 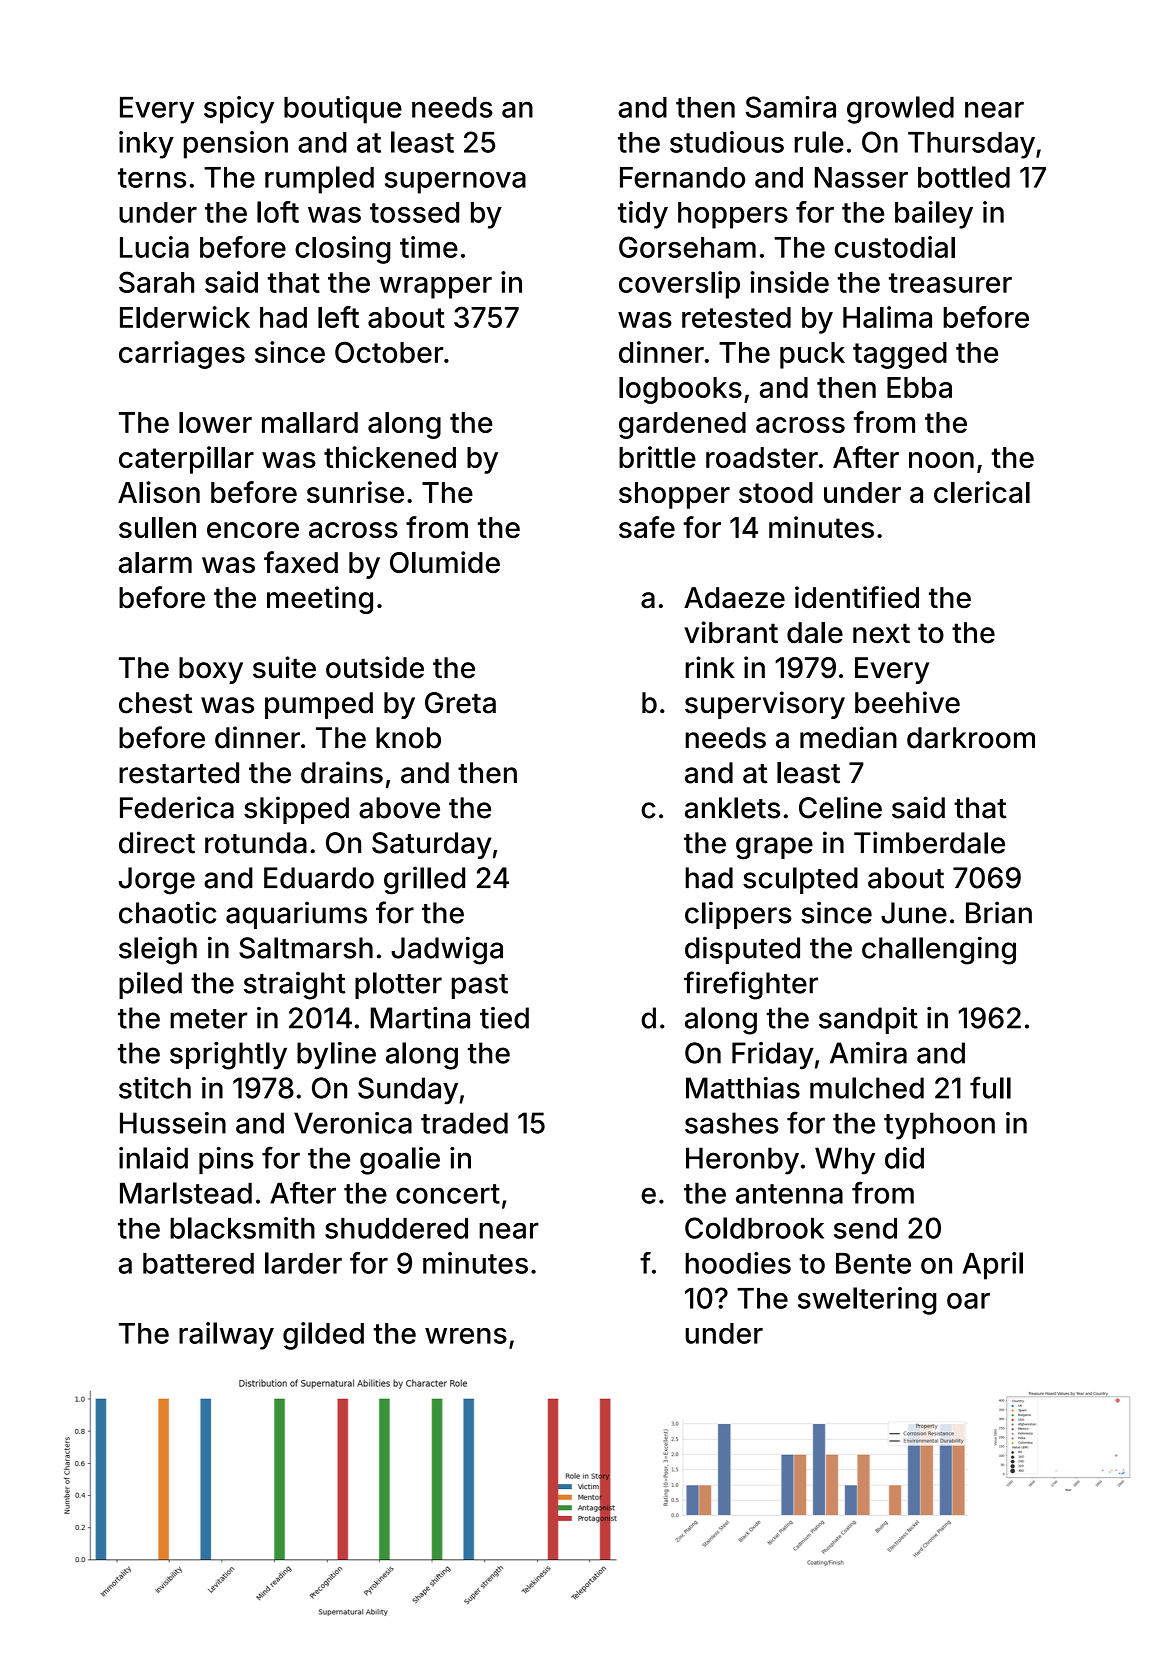 What do you see at coordinates (319, 180) in the screenshot?
I see `rumpled` at bounding box center [319, 180].
